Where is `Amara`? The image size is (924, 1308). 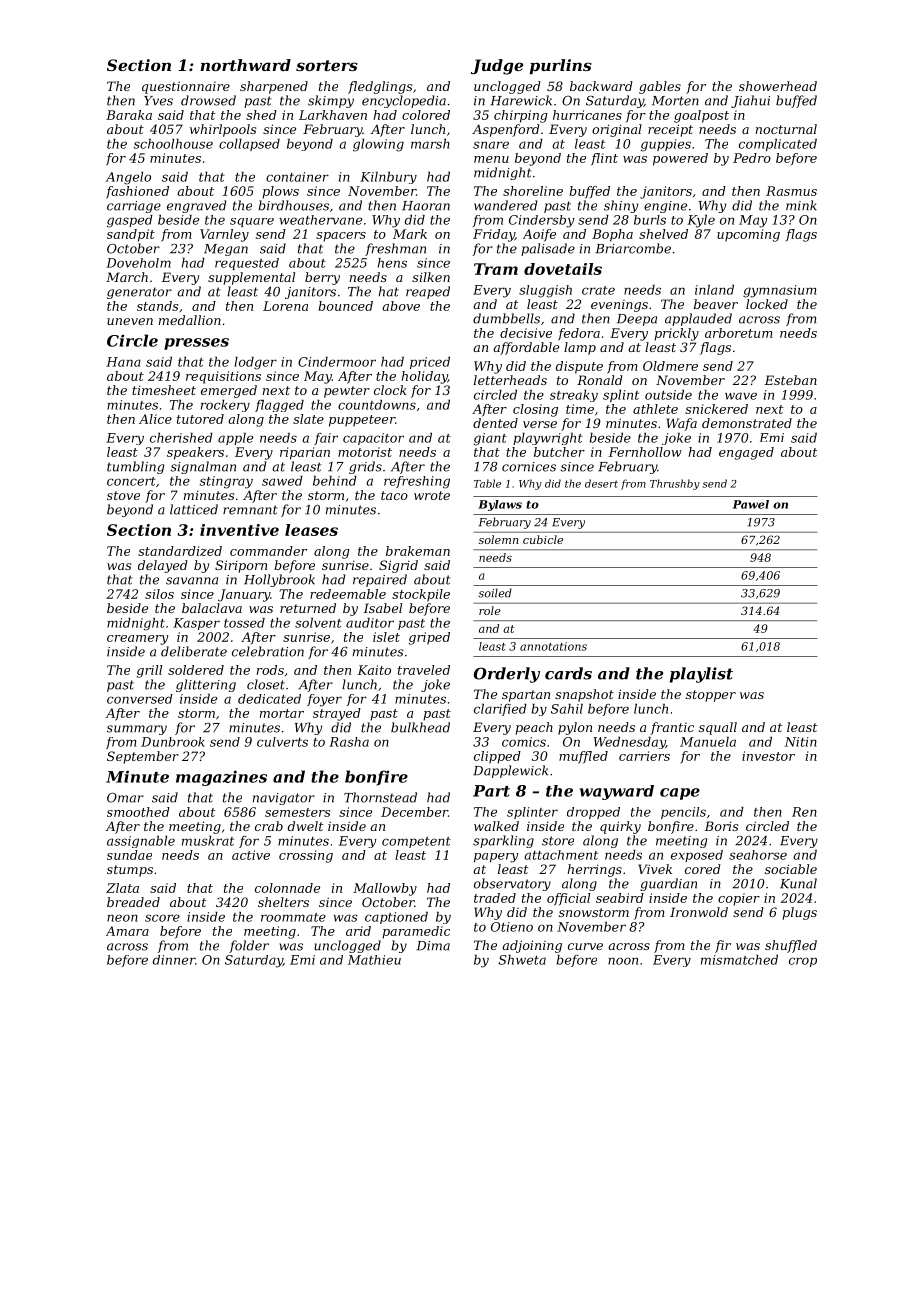 Amara is located at coordinates (127, 931).
